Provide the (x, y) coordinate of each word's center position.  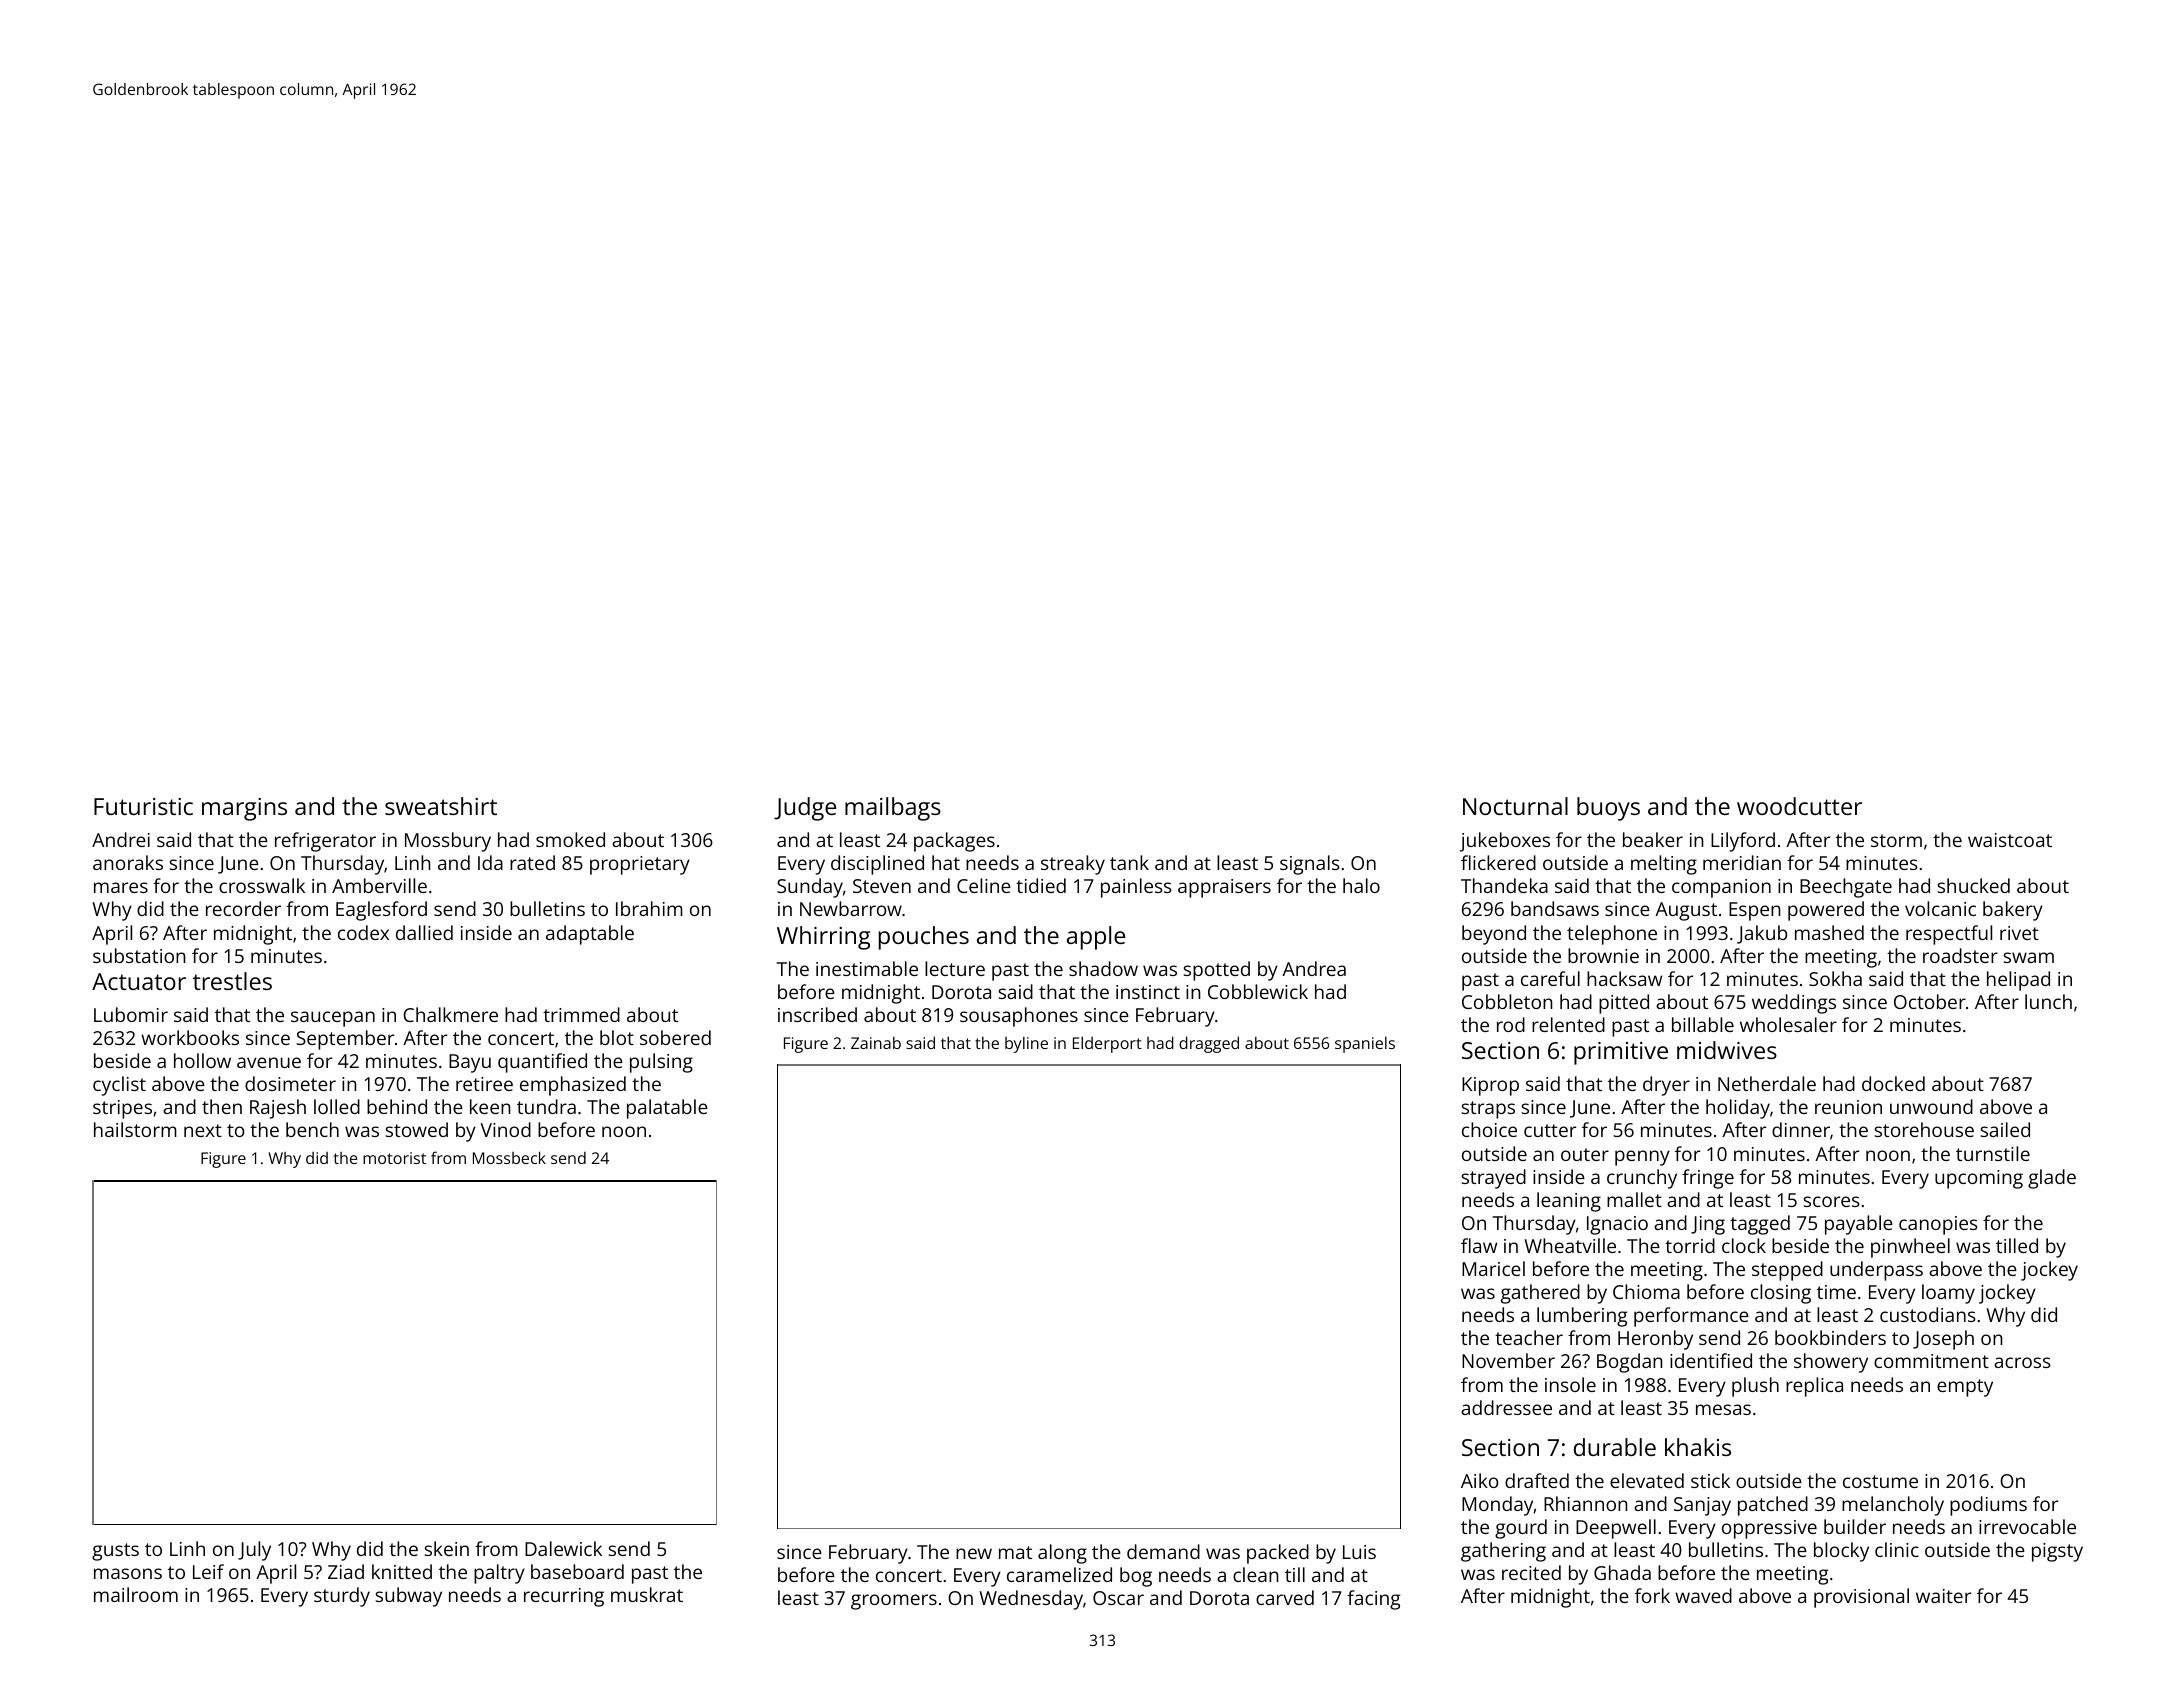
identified (1711, 1360)
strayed (1494, 1179)
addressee (1506, 1407)
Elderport (1107, 1044)
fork (1652, 1595)
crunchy (1642, 1179)
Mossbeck (509, 1157)
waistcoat (2010, 840)
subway (409, 1597)
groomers (894, 1602)
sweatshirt (441, 806)
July (254, 1551)
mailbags (893, 809)
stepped (1787, 1271)
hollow (202, 1060)
